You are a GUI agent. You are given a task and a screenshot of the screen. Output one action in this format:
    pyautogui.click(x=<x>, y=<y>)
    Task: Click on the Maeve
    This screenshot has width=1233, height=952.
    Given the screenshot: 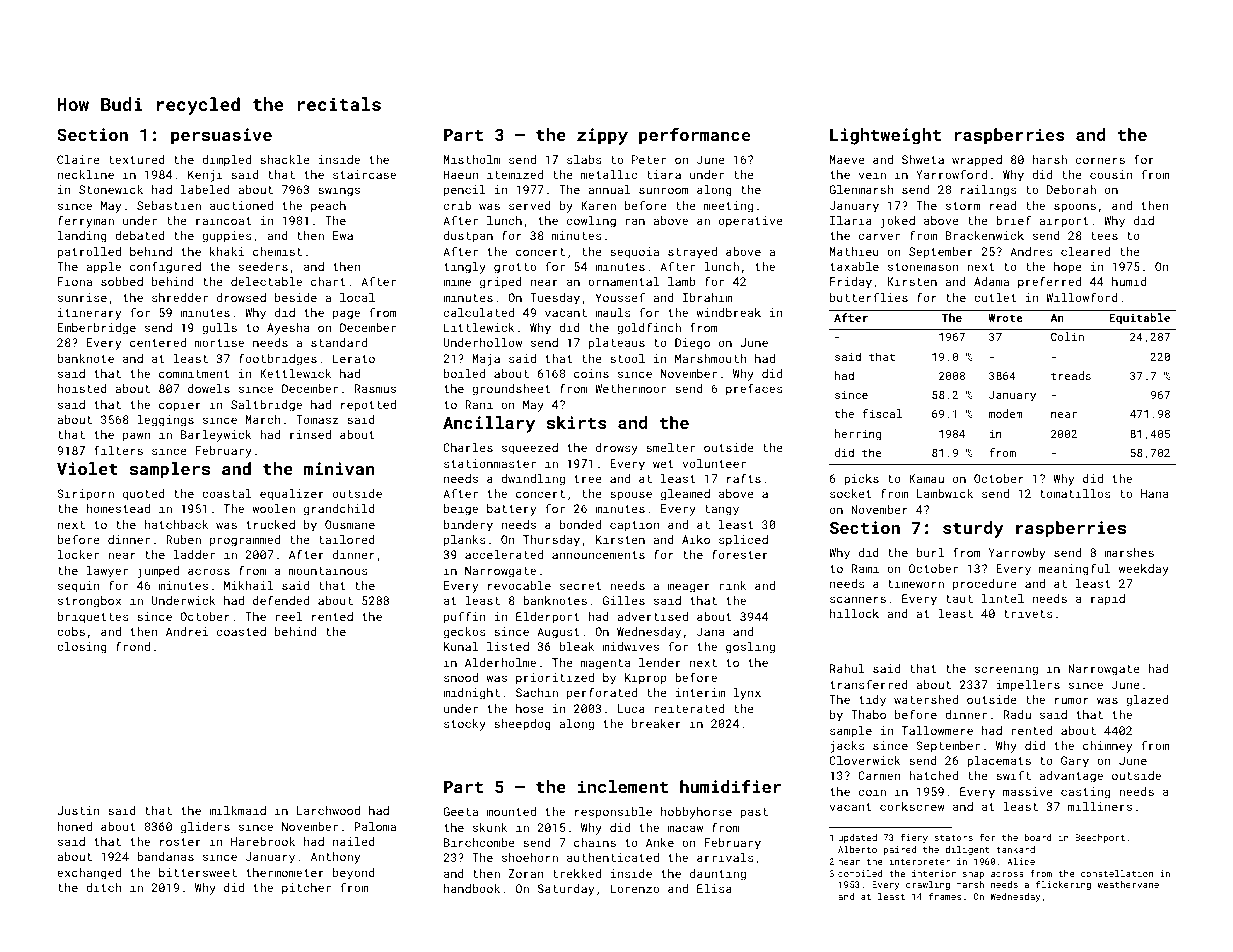 What is the action you would take?
    pyautogui.click(x=847, y=159)
